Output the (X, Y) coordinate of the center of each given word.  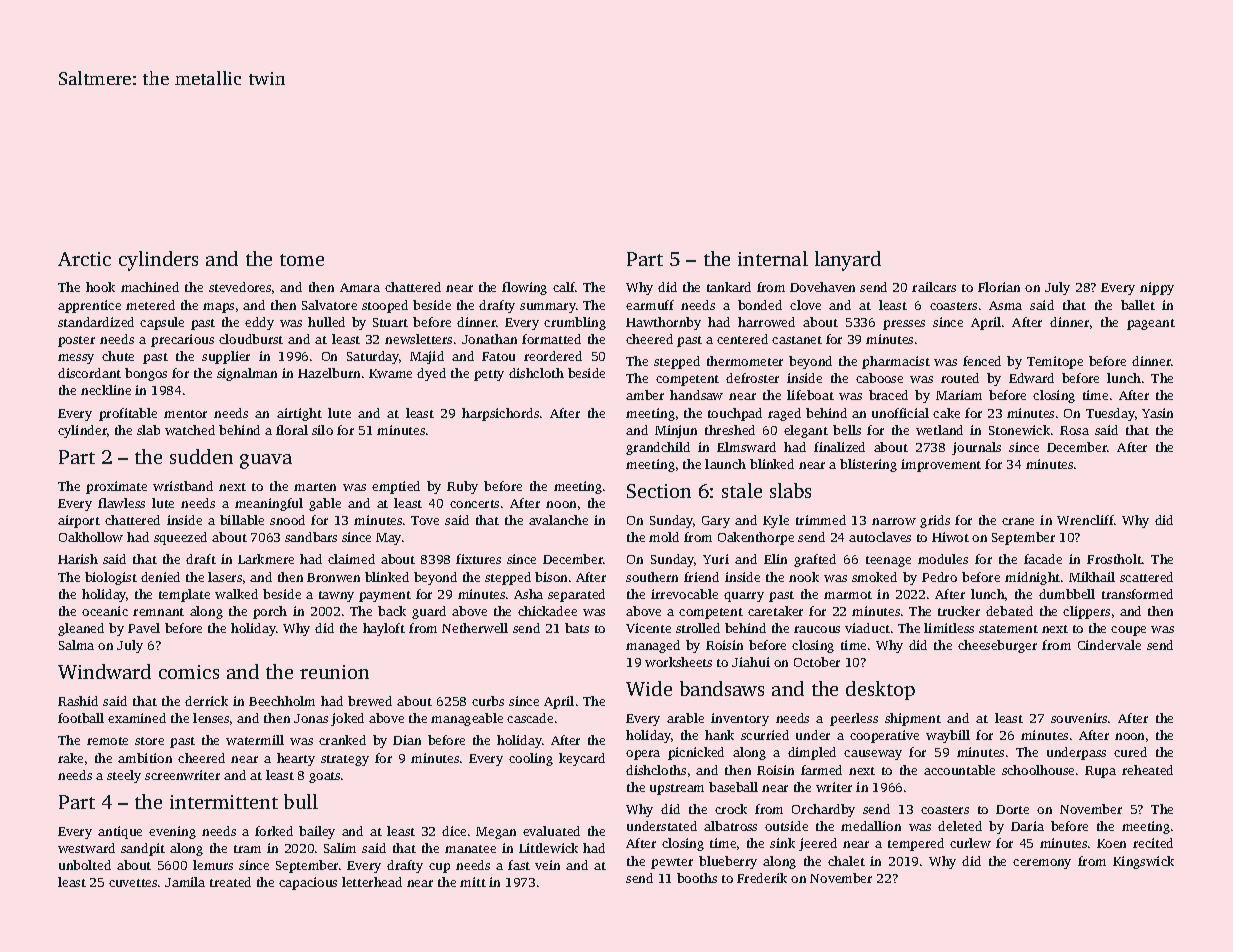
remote (107, 741)
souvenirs (1079, 718)
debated (1009, 611)
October (817, 662)
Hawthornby (663, 323)
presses (904, 325)
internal (773, 258)
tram (247, 849)
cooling (531, 759)
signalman (247, 374)
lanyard (848, 261)
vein (547, 865)
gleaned (81, 629)
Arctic (84, 259)
